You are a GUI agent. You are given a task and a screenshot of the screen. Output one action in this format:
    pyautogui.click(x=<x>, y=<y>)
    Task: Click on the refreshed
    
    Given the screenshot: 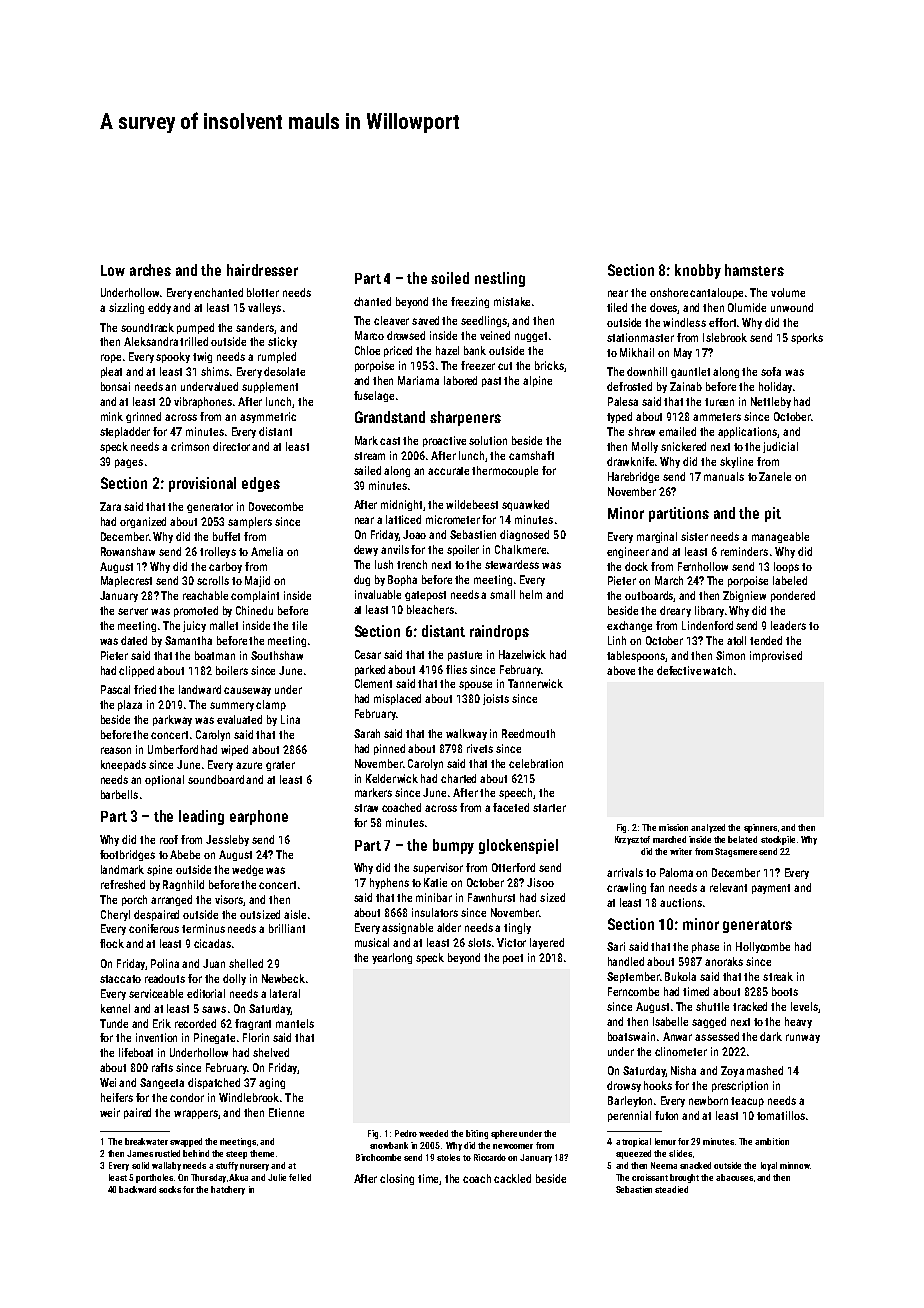 What is the action you would take?
    pyautogui.click(x=123, y=884)
